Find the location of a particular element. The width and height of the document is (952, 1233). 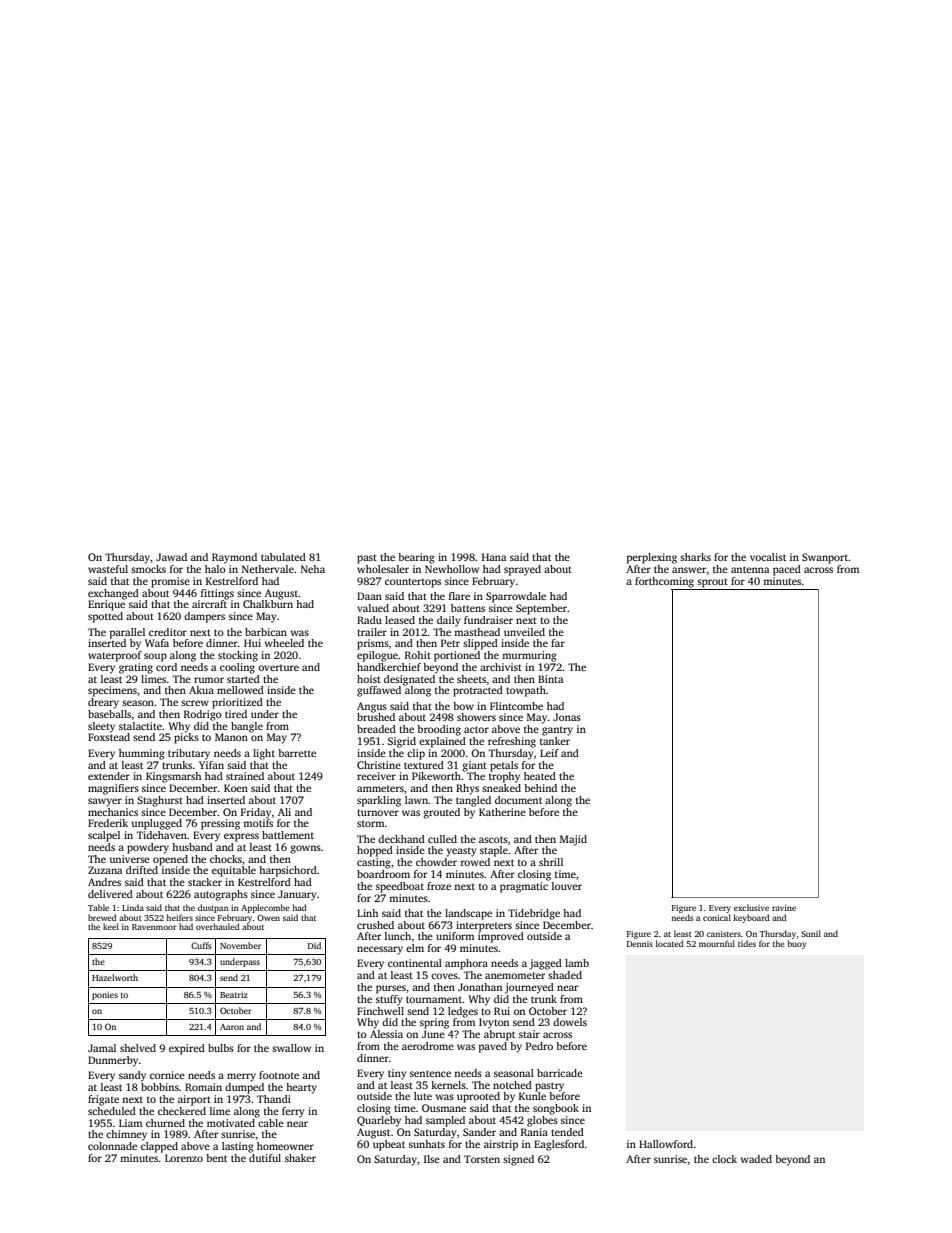

checkered is located at coordinates (182, 1111).
